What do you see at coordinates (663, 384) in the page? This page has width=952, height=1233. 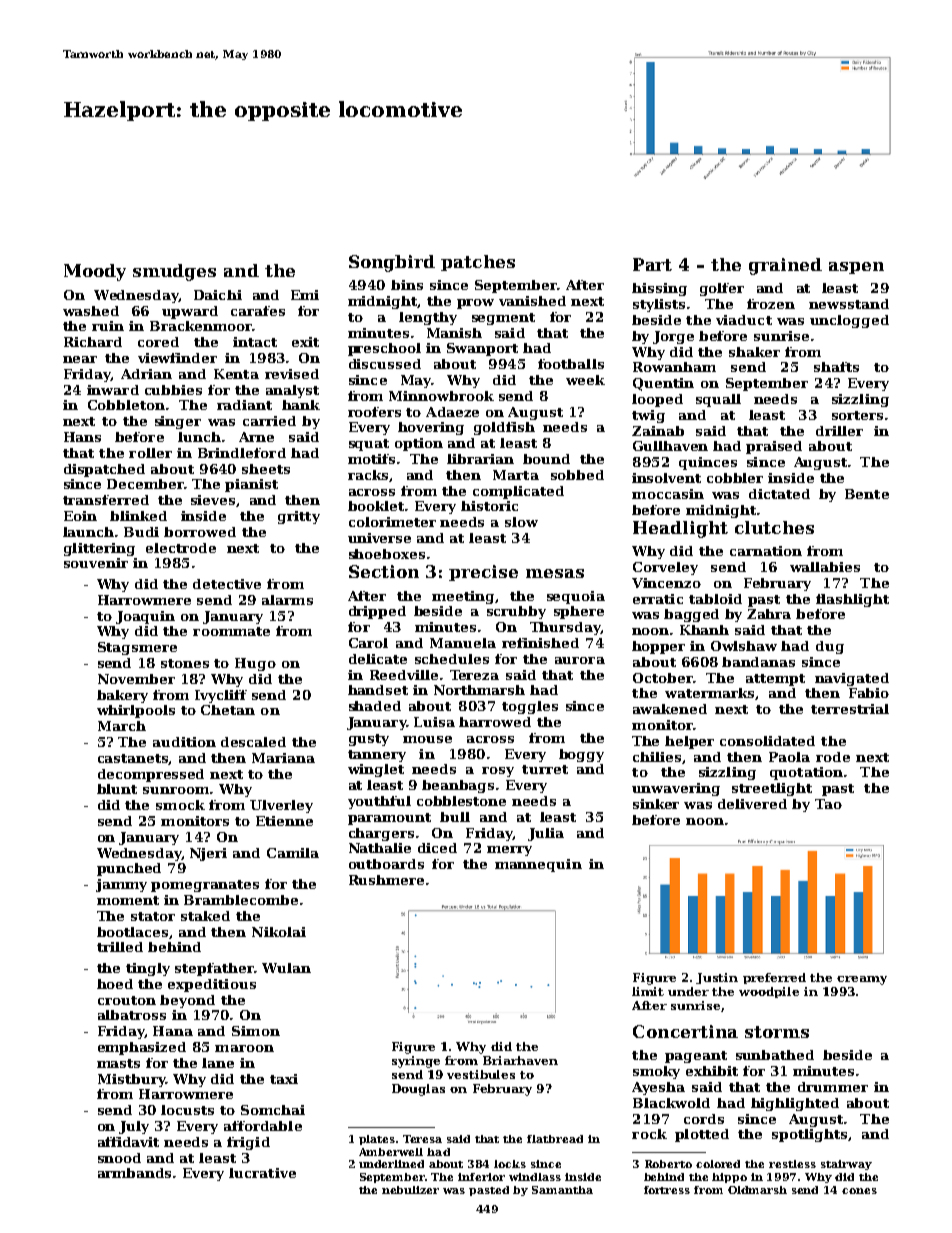 I see `Quentin` at bounding box center [663, 384].
